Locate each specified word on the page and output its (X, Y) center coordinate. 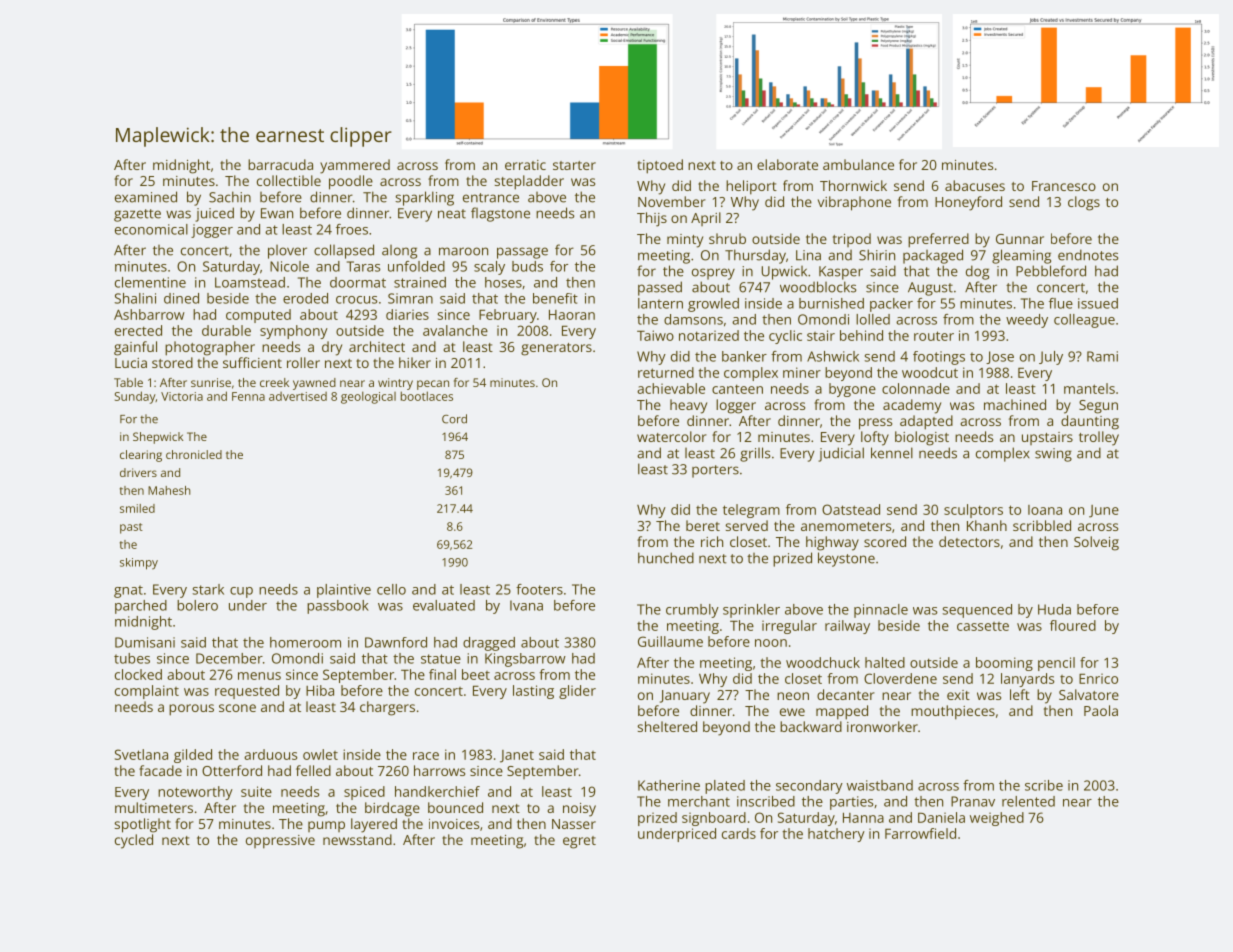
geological (368, 397)
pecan (433, 385)
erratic (525, 165)
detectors (969, 541)
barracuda (280, 164)
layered (374, 825)
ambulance (858, 164)
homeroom (305, 642)
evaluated (444, 605)
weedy (1027, 321)
